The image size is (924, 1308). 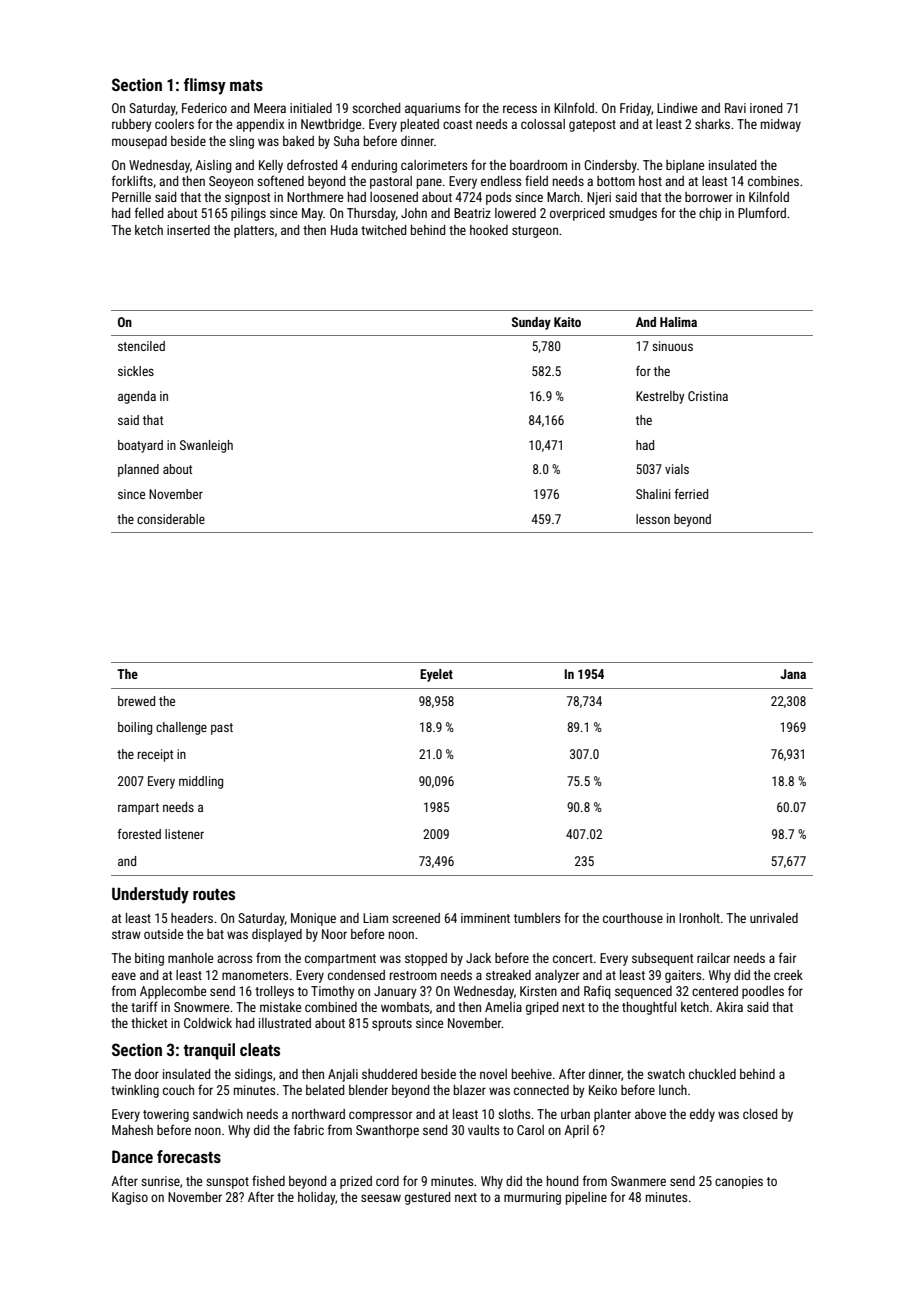 I want to click on Eyelet, so click(x=436, y=675).
